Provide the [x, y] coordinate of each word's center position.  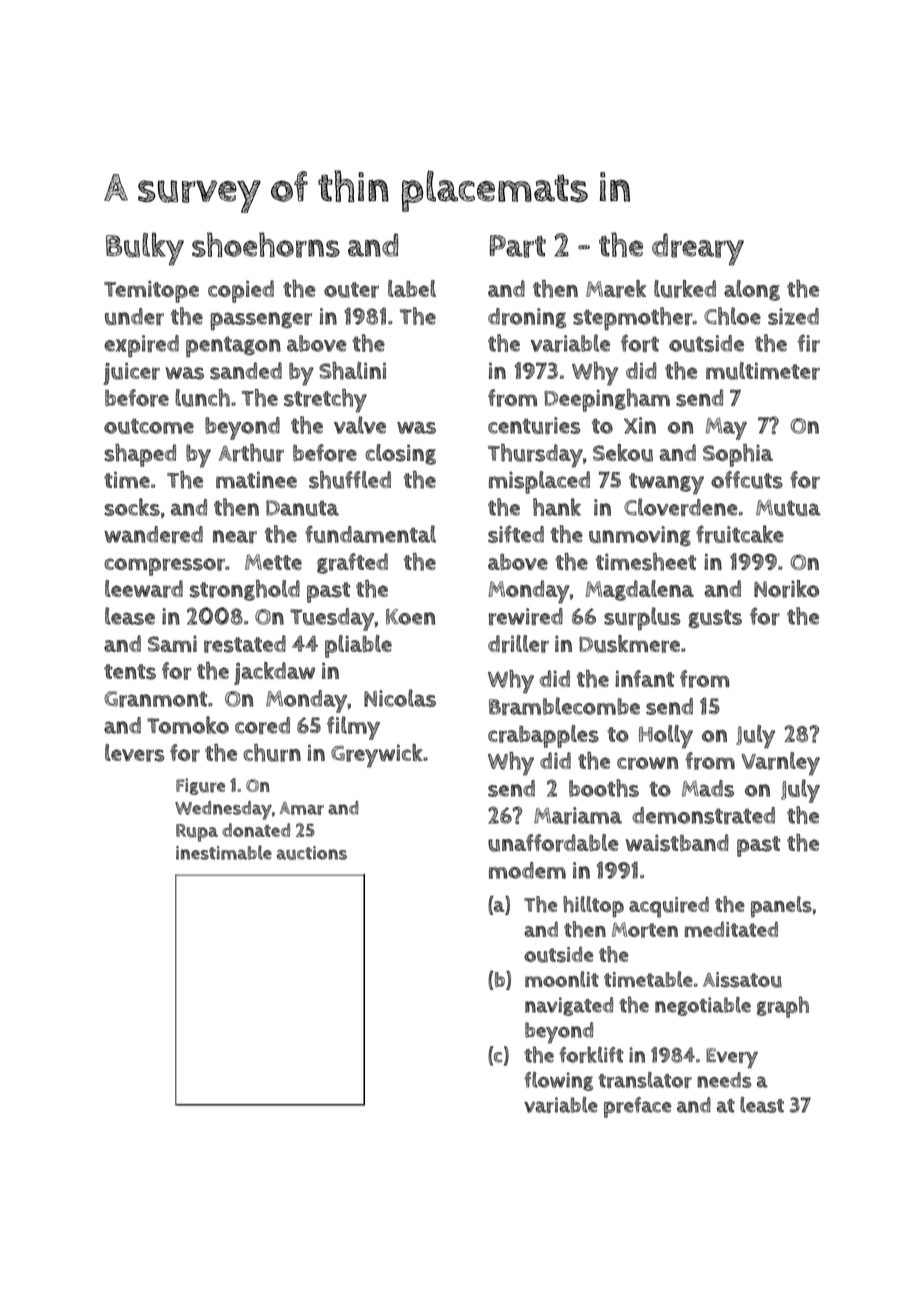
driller [518, 644]
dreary [698, 249]
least [762, 1105]
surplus [642, 619]
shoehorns [266, 245]
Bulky [145, 249]
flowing [558, 1081]
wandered [153, 535]
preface [637, 1107]
